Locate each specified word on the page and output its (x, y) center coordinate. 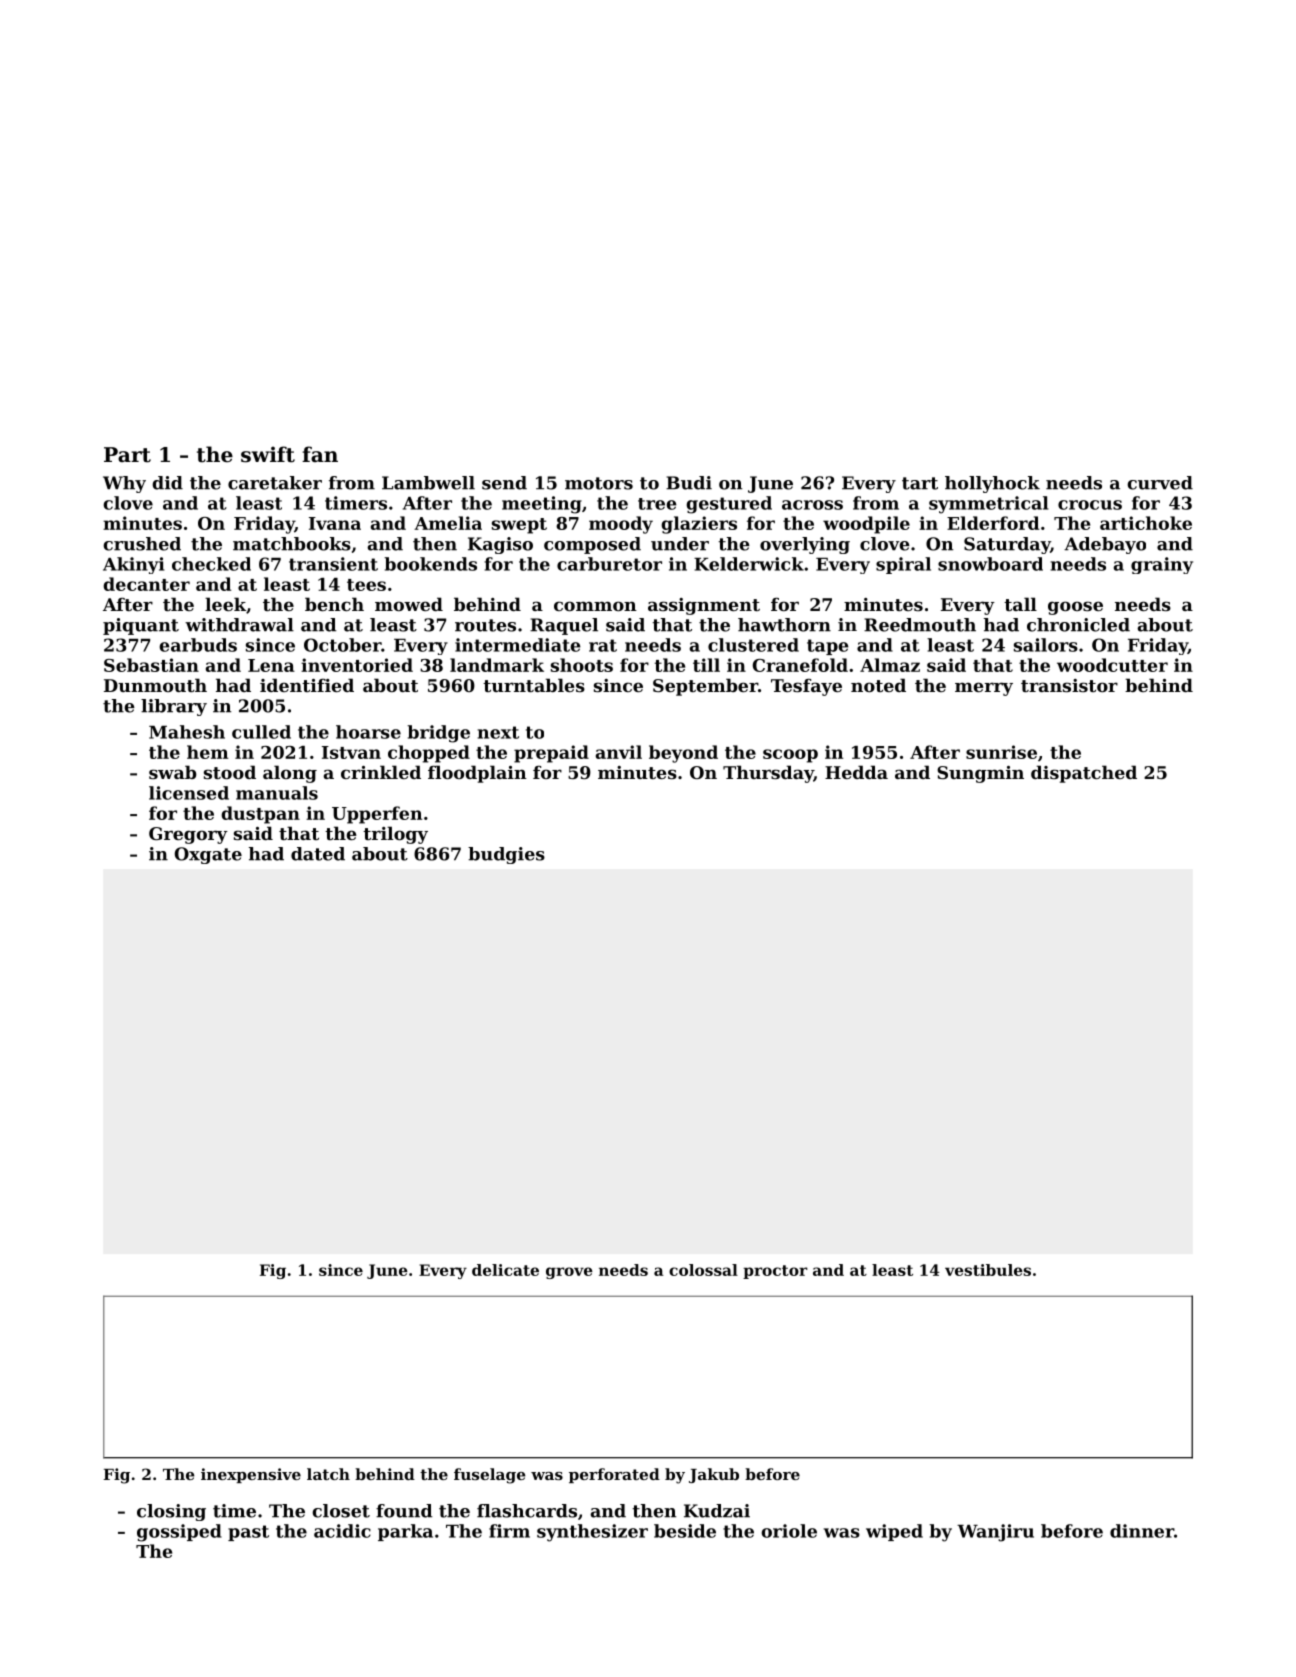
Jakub (714, 1475)
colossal (703, 1270)
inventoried (357, 665)
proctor (775, 1272)
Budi (689, 483)
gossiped (179, 1533)
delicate (505, 1270)
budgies (506, 855)
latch (328, 1474)
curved (1160, 483)
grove (569, 1273)
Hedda (856, 772)
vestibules (988, 1270)
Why (124, 484)
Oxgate (208, 855)
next (498, 732)
